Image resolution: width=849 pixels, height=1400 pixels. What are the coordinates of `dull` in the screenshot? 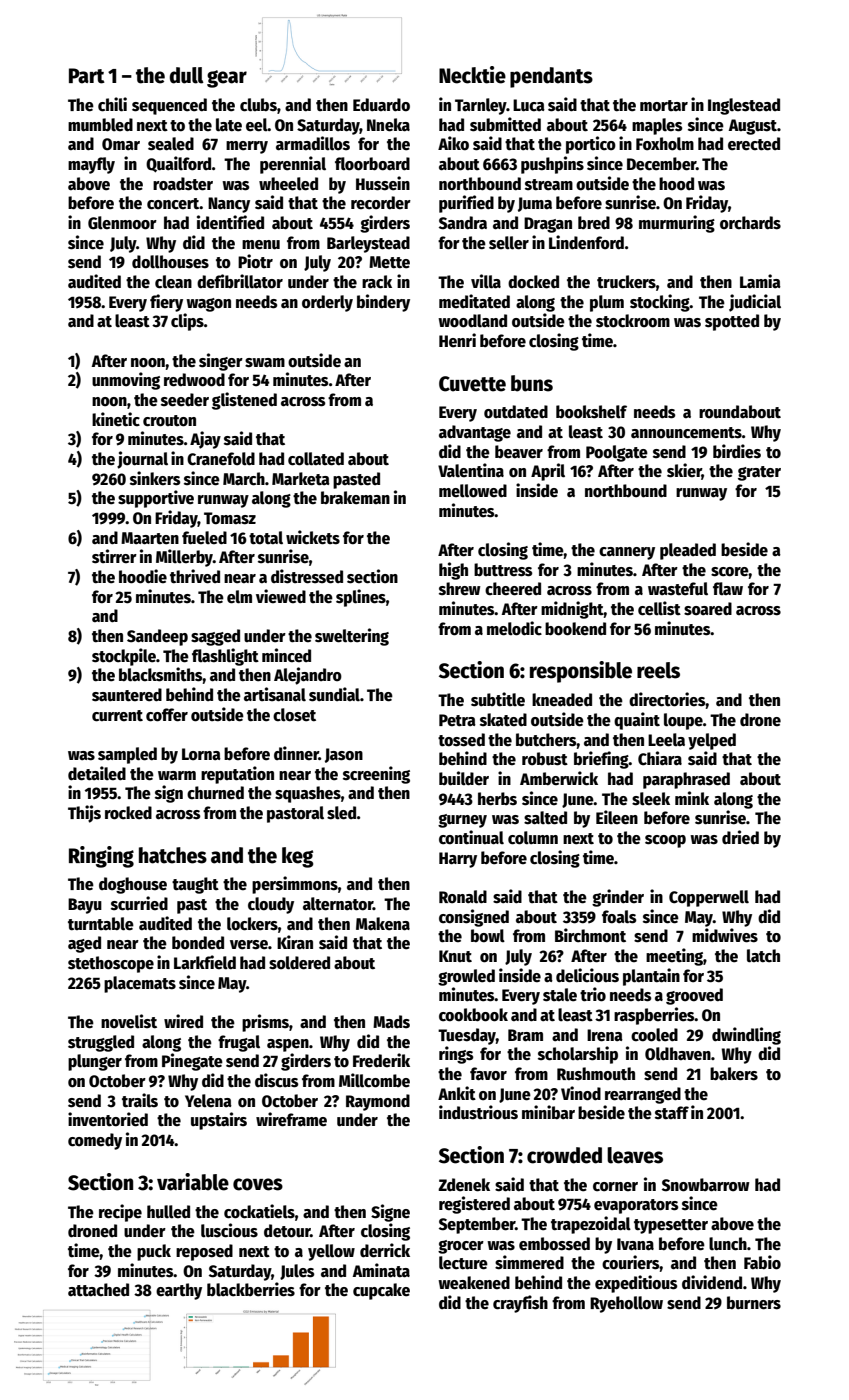 It's located at (186, 75).
